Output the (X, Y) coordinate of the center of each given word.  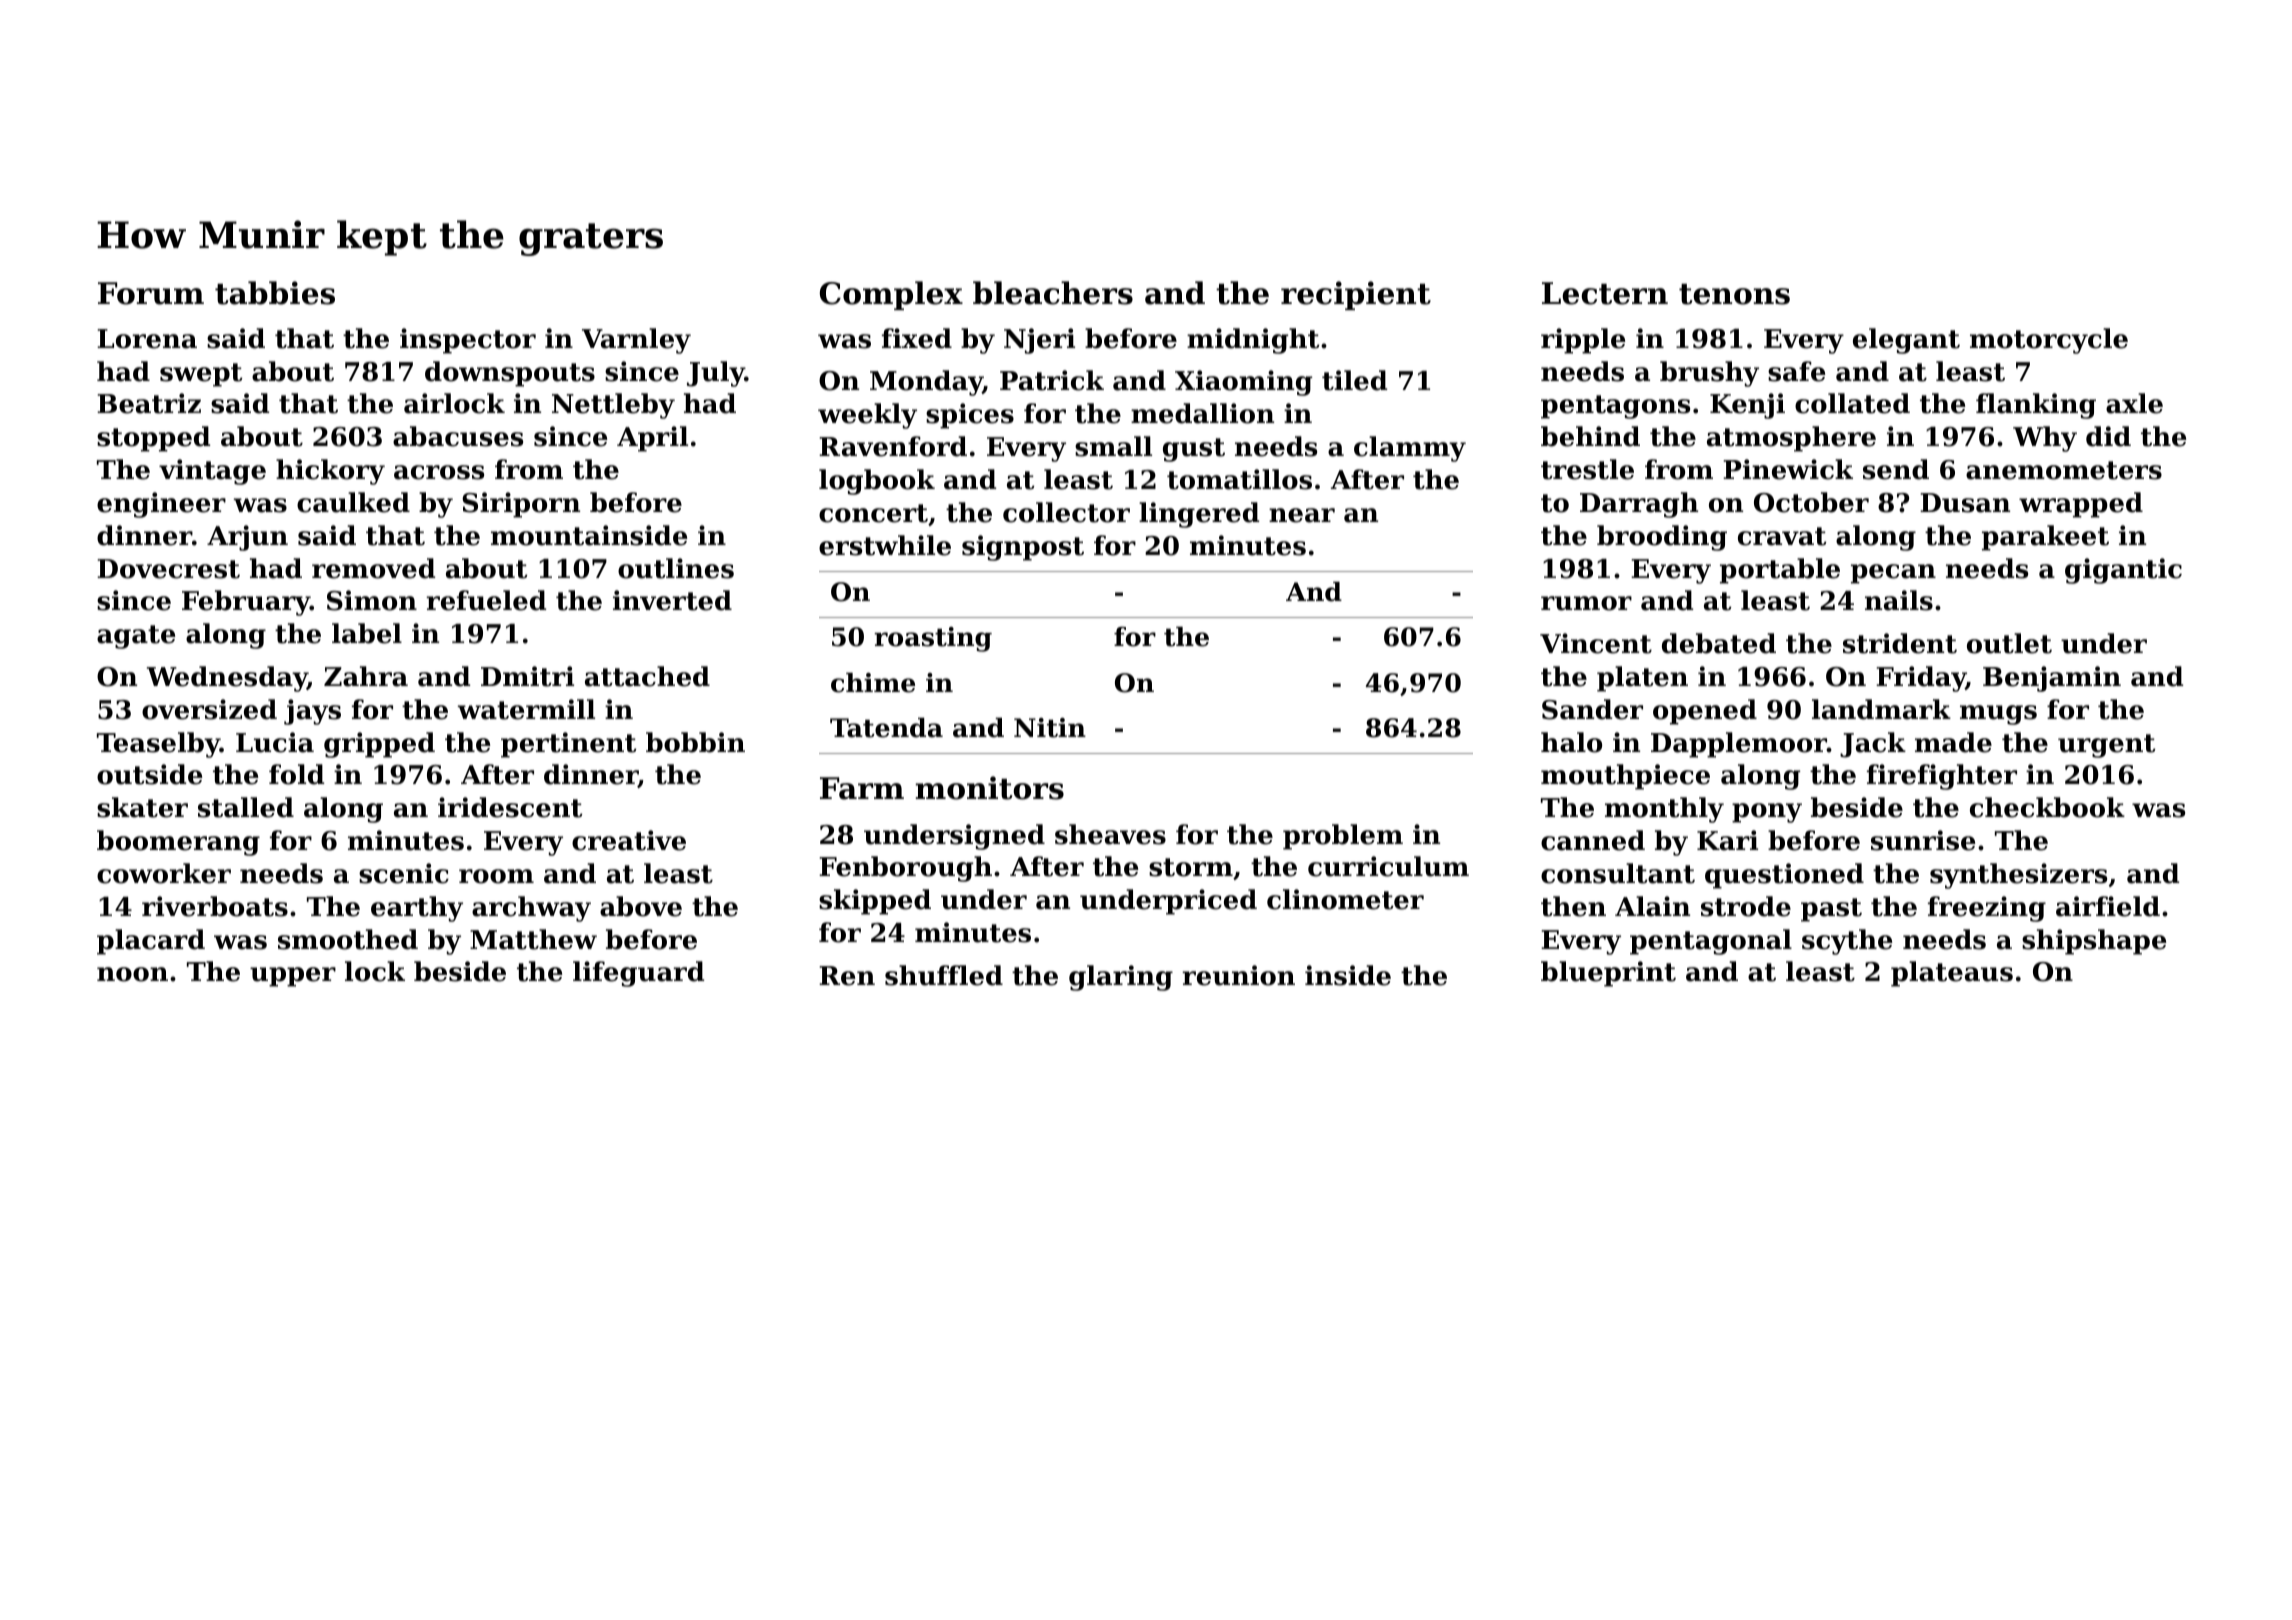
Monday (926, 383)
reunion (1238, 975)
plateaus (1952, 974)
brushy (1709, 374)
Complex (891, 295)
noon (132, 974)
